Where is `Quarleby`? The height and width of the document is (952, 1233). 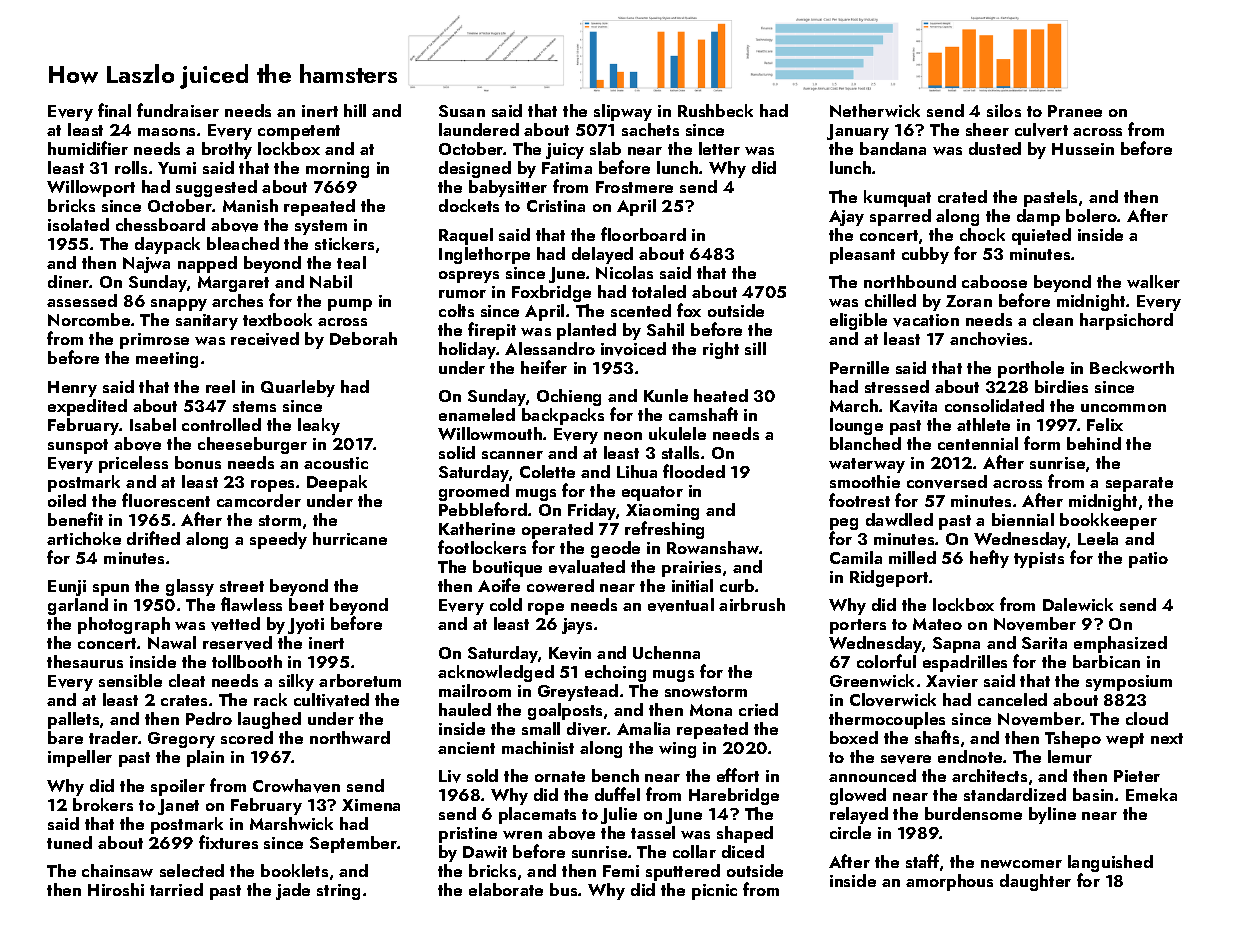
Quarleby is located at coordinates (298, 388).
